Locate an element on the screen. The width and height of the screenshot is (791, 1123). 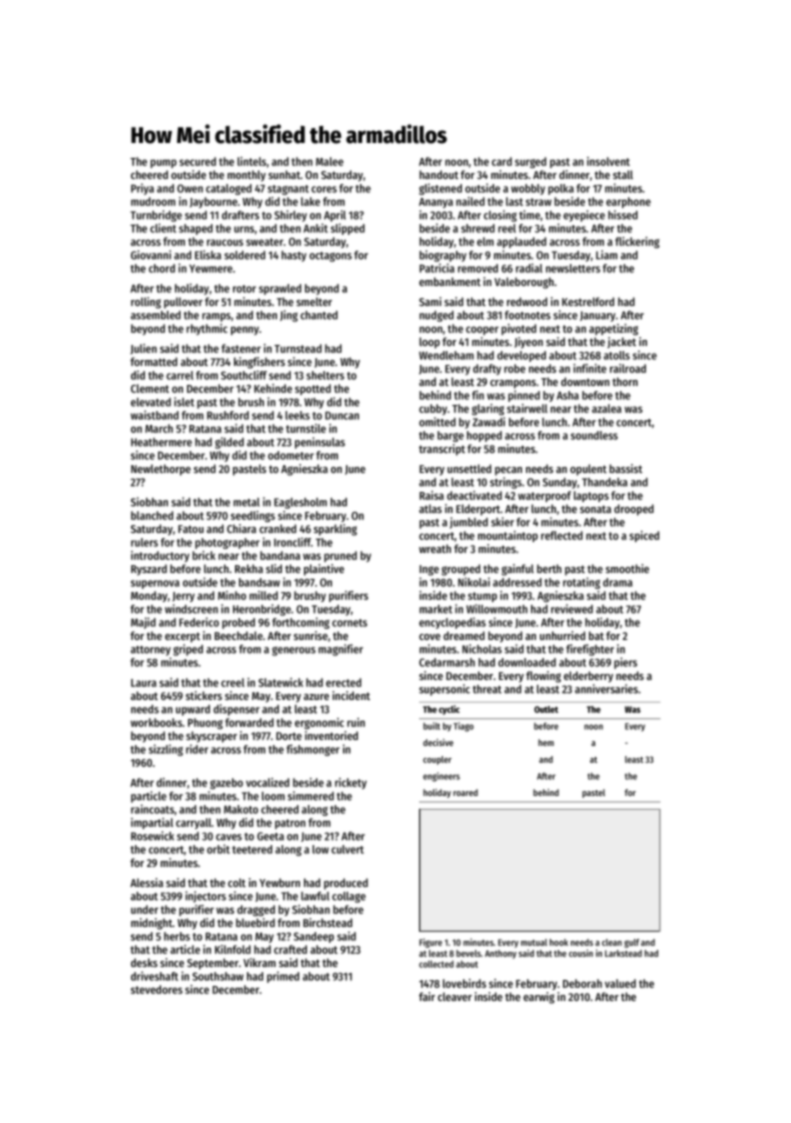
flickering is located at coordinates (637, 242).
